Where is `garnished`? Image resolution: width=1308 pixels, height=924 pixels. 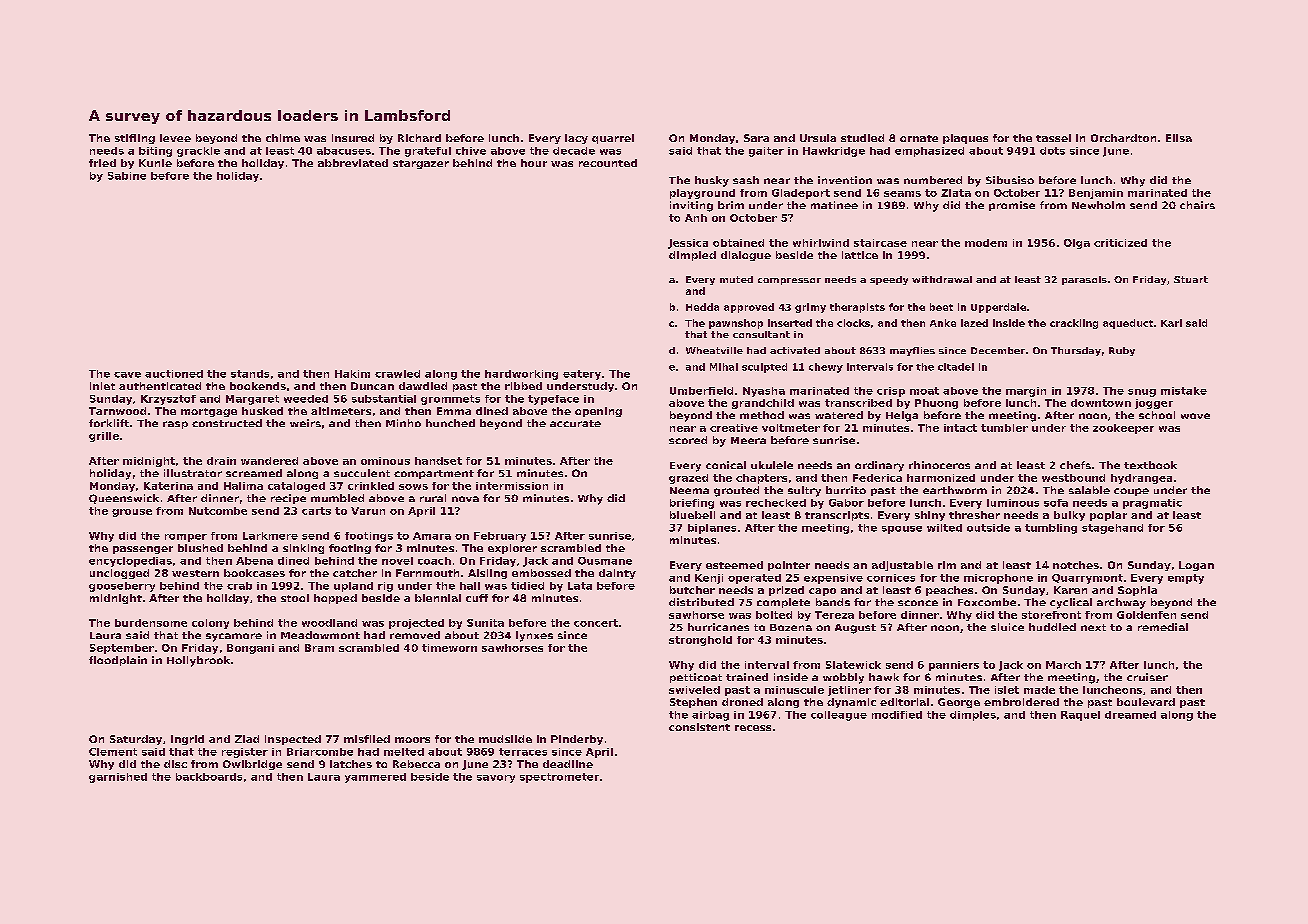 garnished is located at coordinates (118, 778).
